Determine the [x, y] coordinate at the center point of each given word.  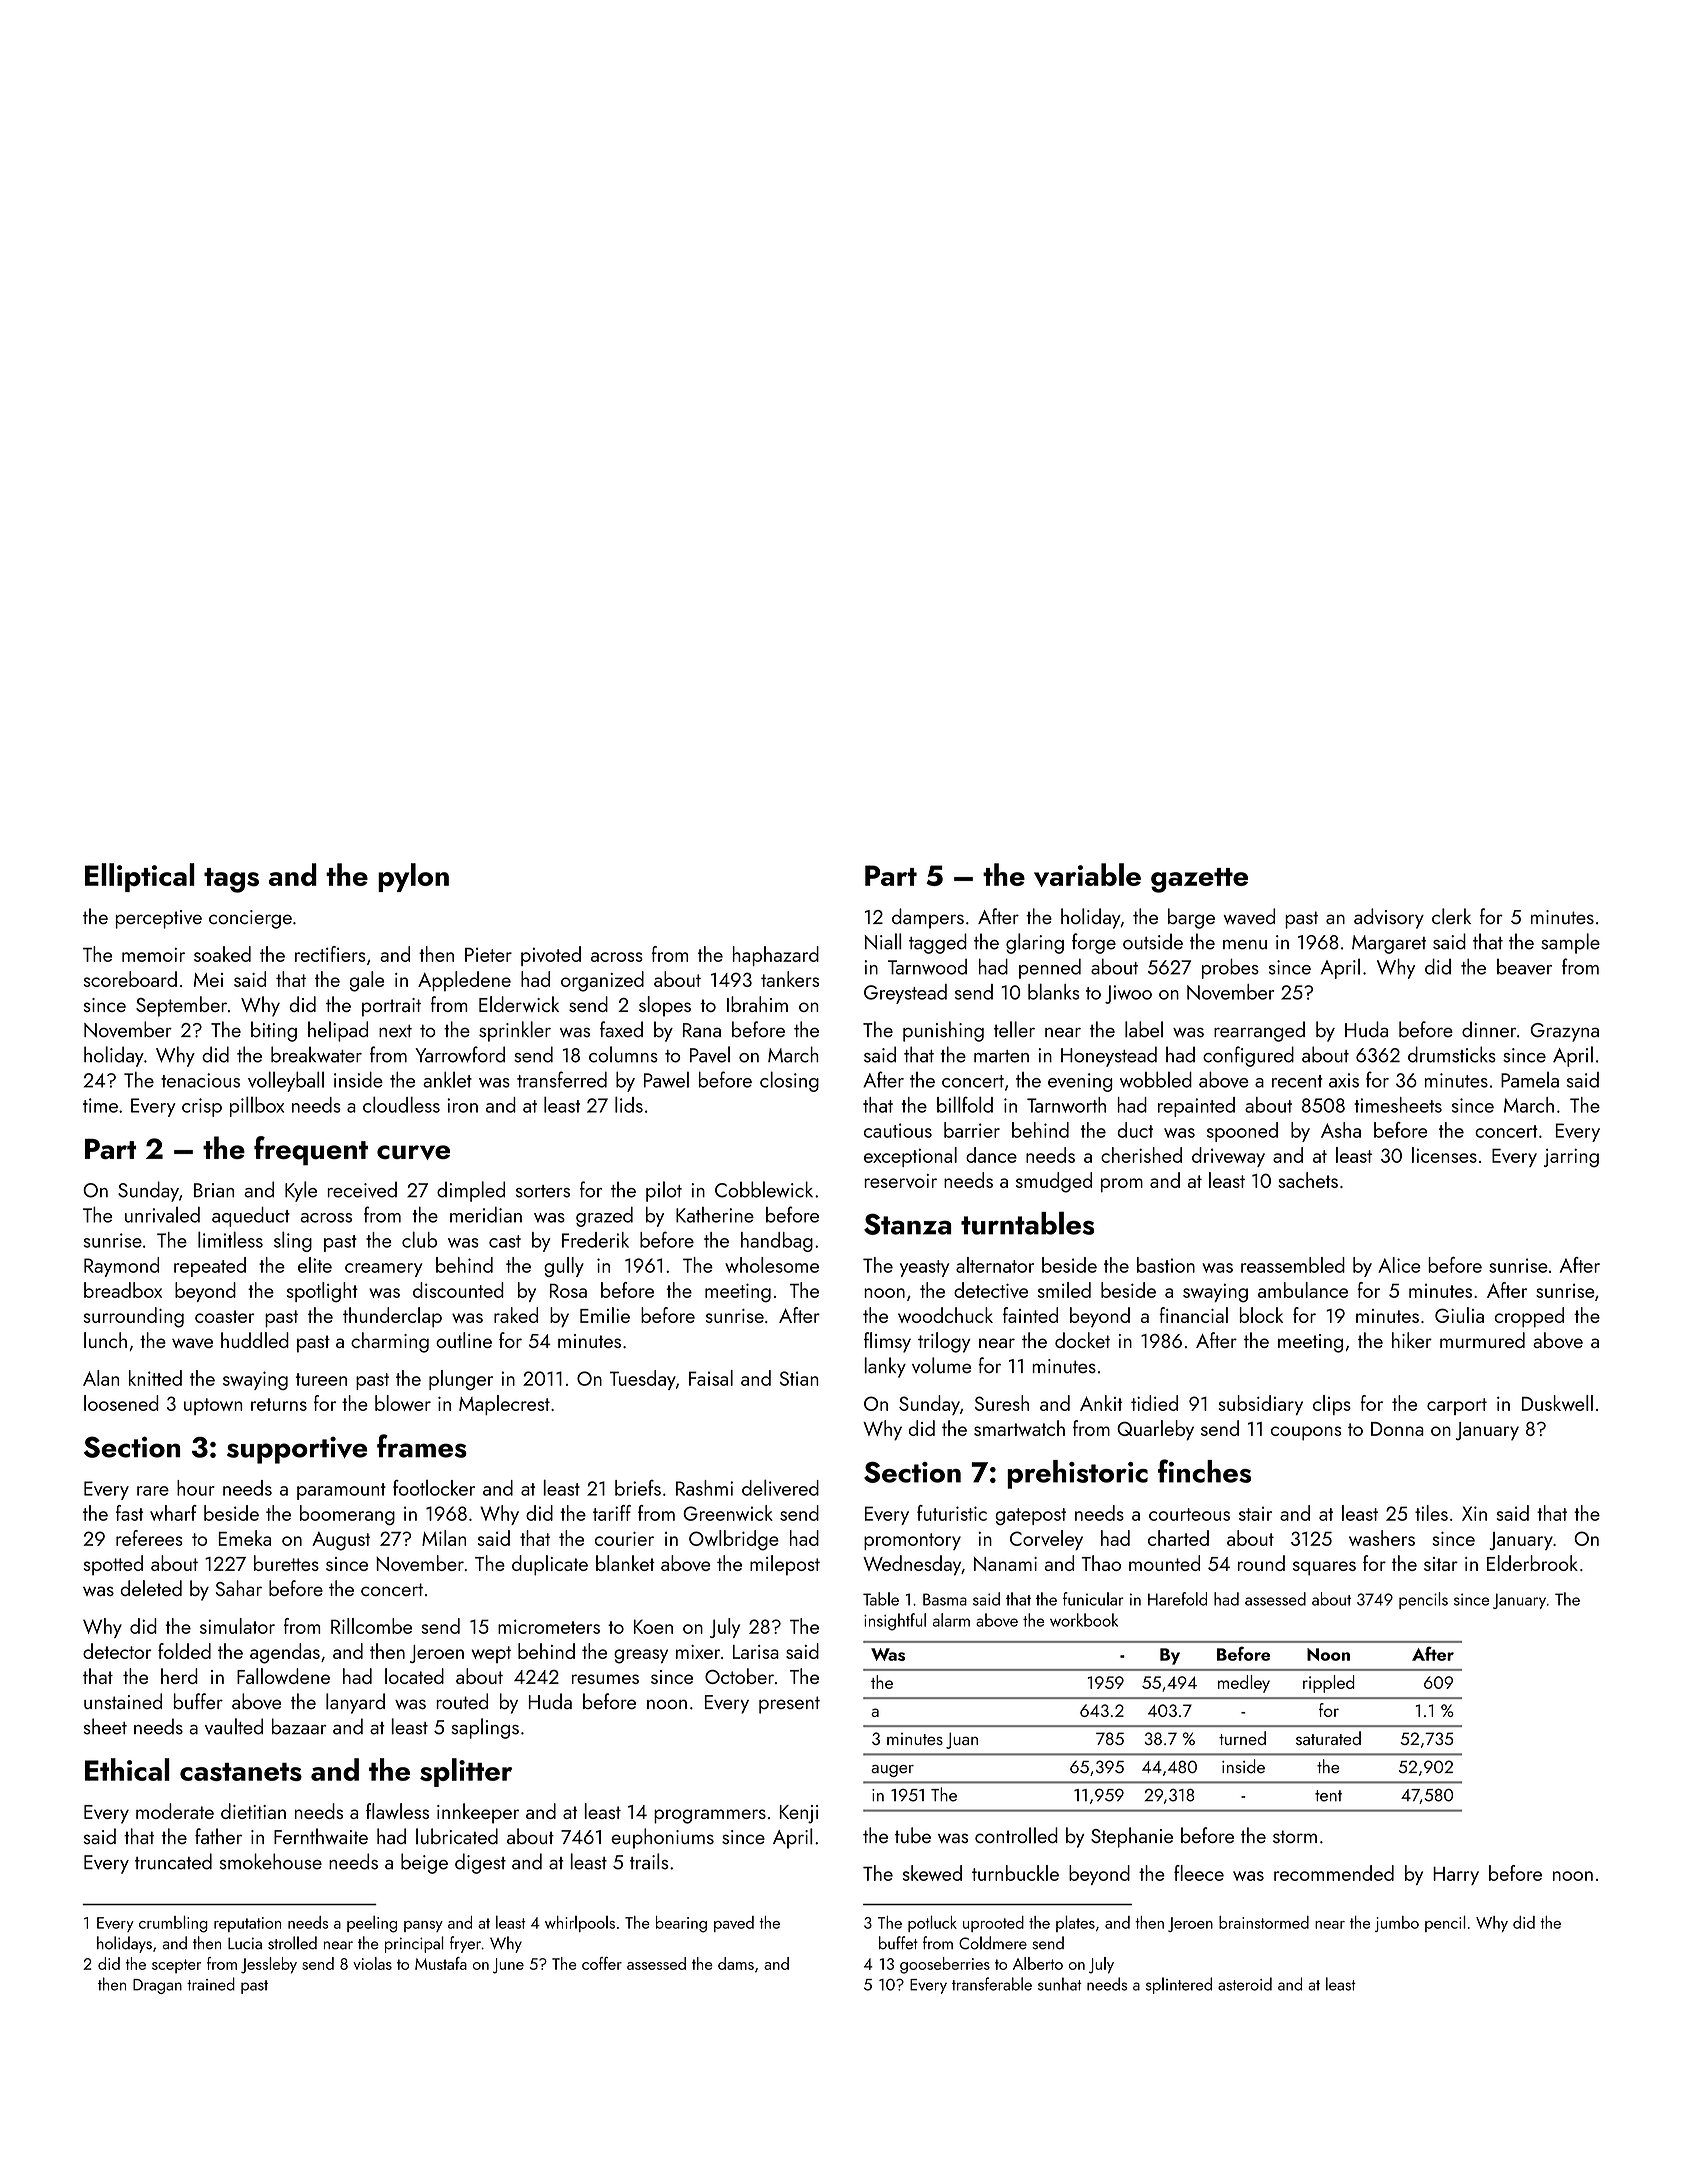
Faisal [711, 1378]
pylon [413, 877]
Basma [945, 1599]
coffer [602, 1963]
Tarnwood [927, 966]
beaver [1524, 967]
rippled [1329, 1684]
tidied [1154, 1403]
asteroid [1245, 1984]
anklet [447, 1079]
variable [1087, 875]
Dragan [157, 1986]
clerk [1451, 916]
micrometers [549, 1626]
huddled [255, 1340]
